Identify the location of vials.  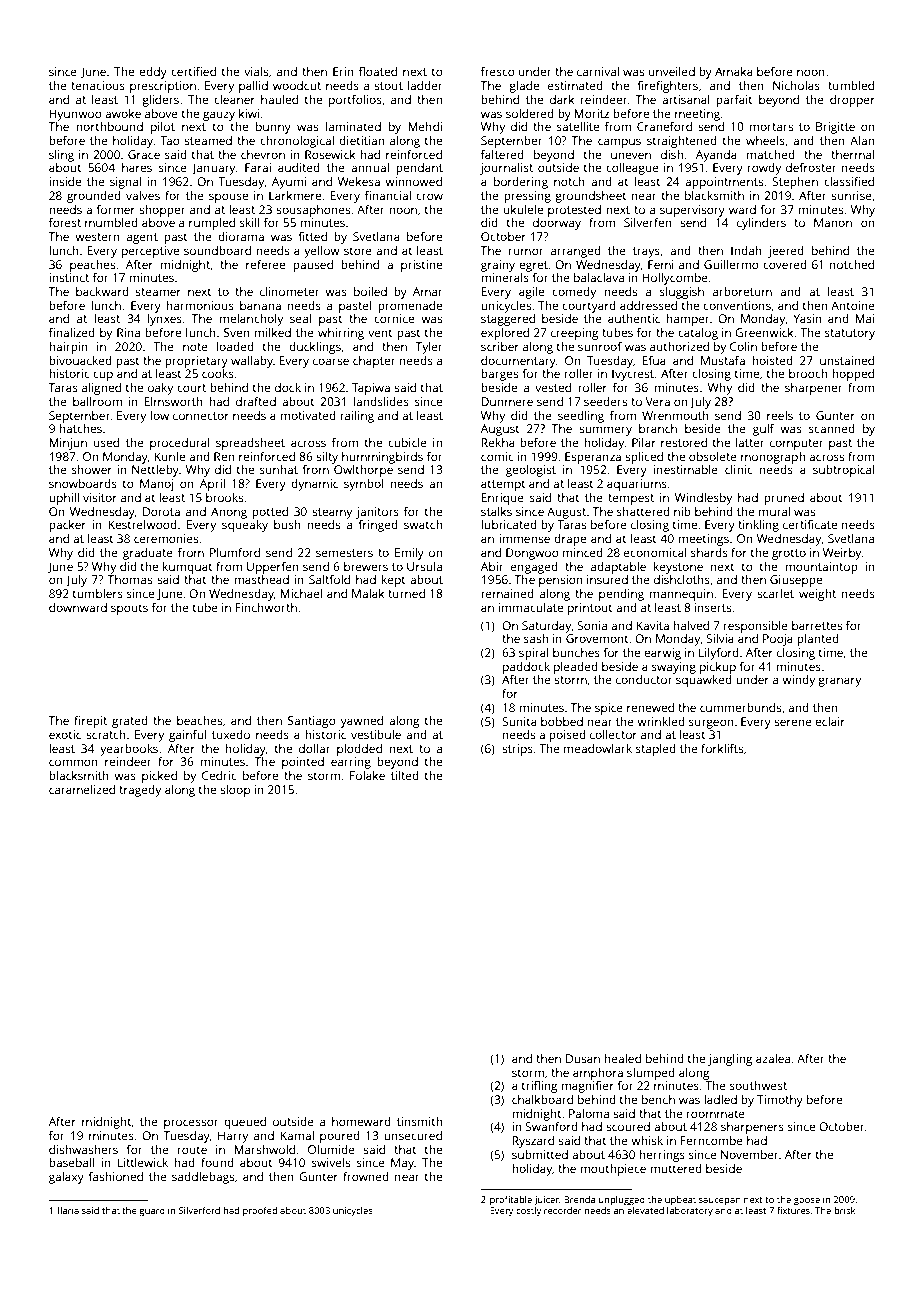
(256, 71).
